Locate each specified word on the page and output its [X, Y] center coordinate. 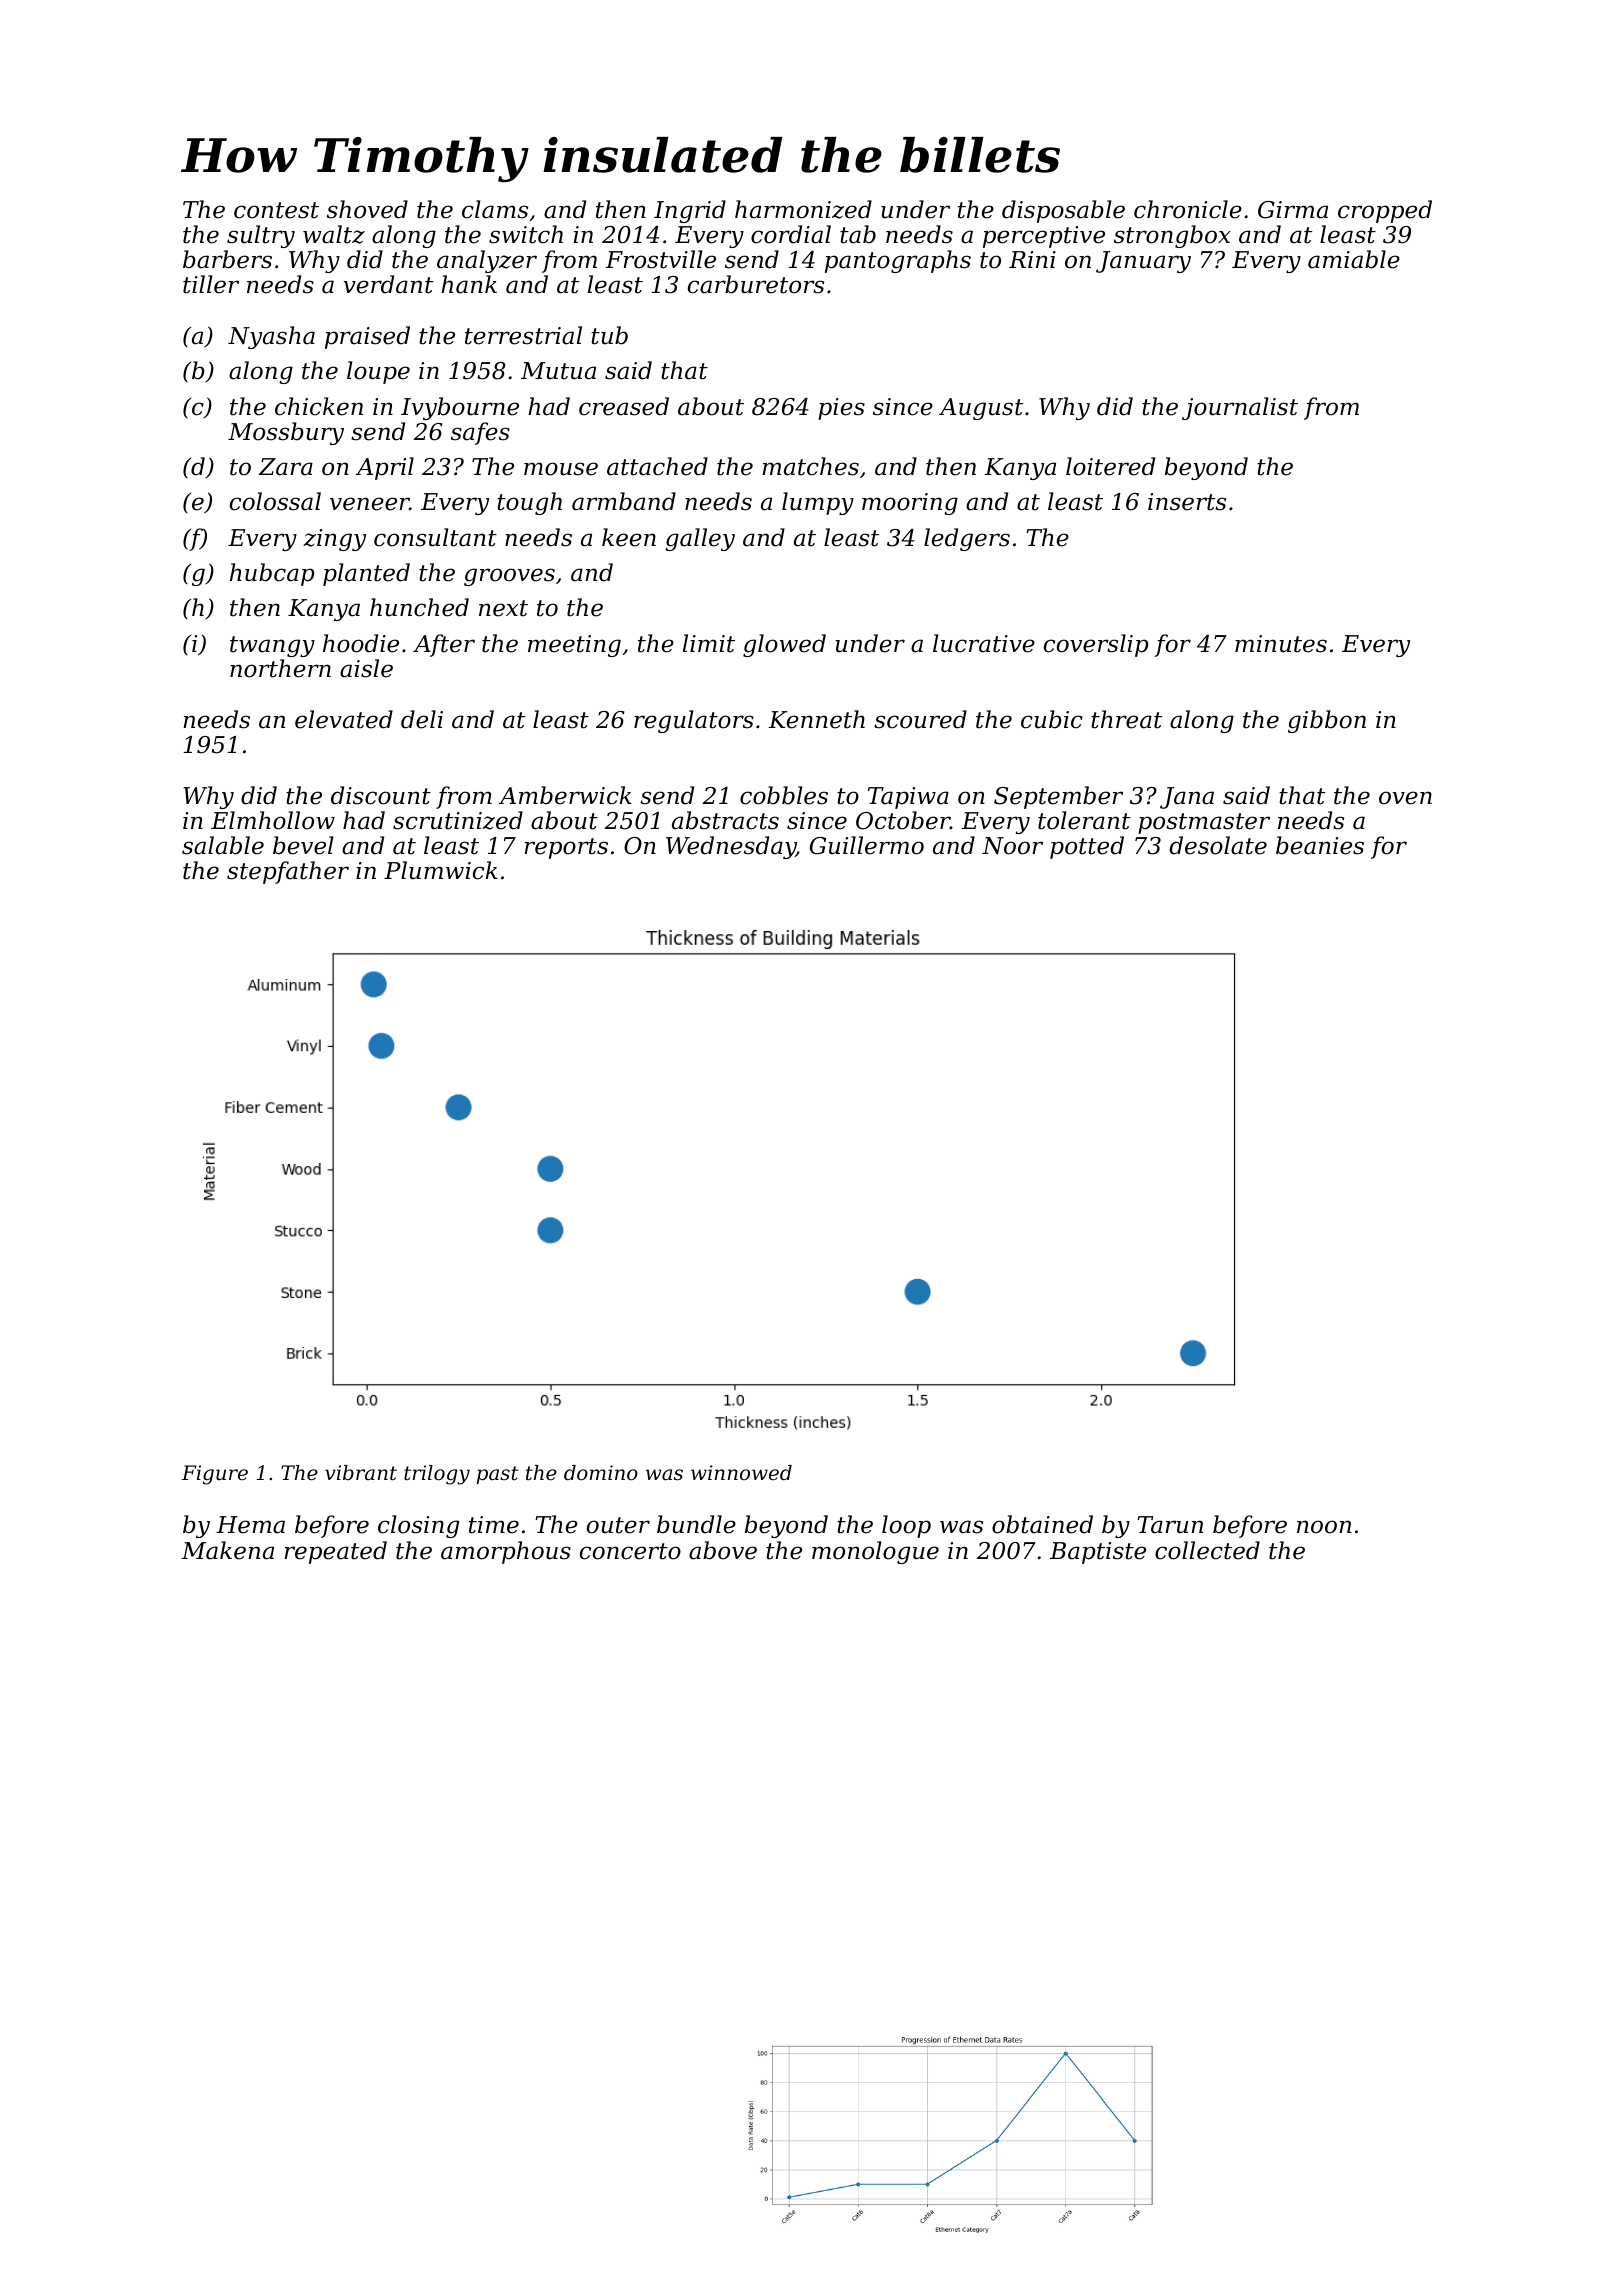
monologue [875, 1552]
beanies [1320, 845]
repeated [335, 1552]
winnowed [741, 1473]
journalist [1240, 408]
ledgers [967, 539]
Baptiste [1098, 1553]
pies [841, 409]
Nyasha [271, 337]
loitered [1110, 466]
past [497, 1475]
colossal [275, 501]
